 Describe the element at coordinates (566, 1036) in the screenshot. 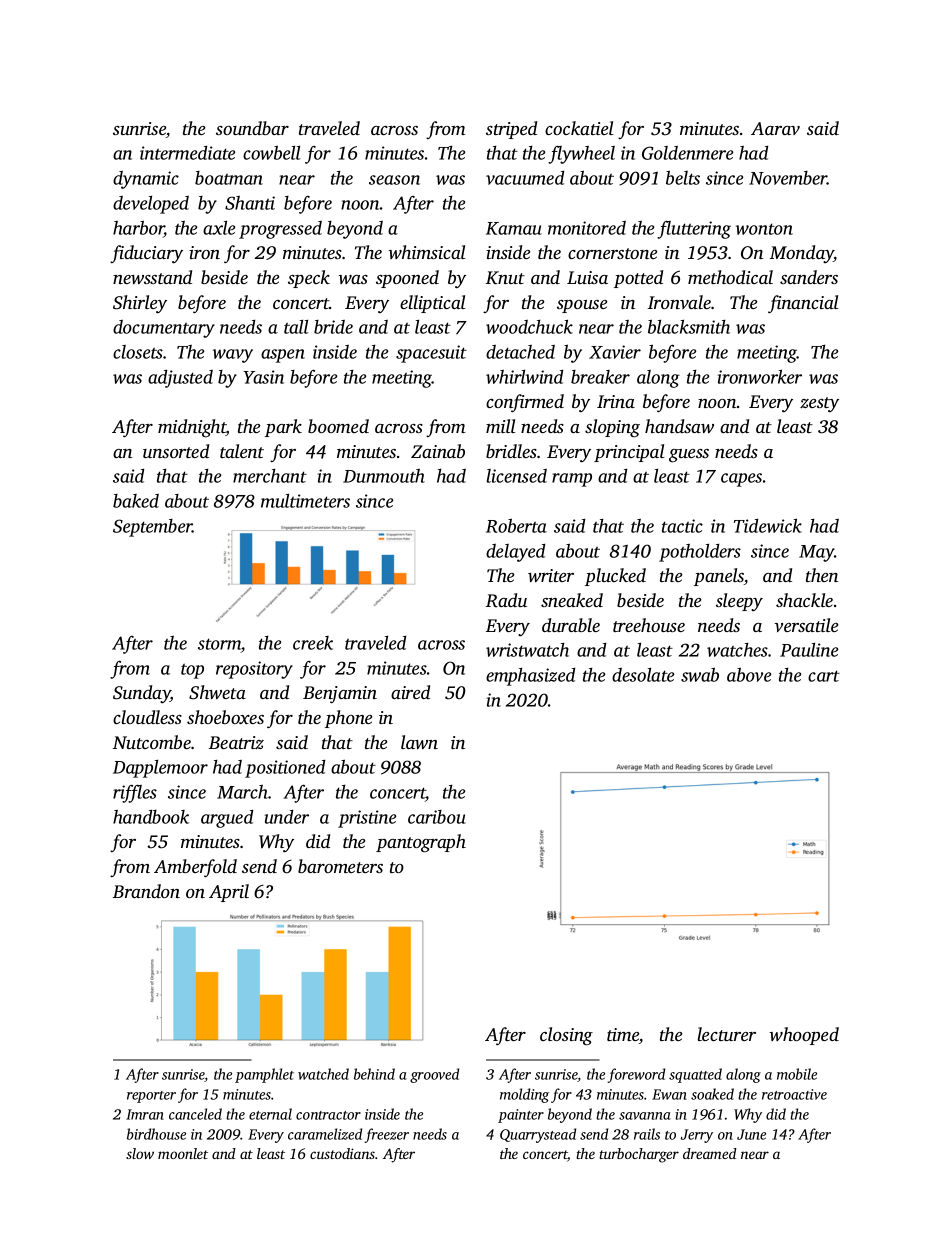

I see `closing` at that location.
